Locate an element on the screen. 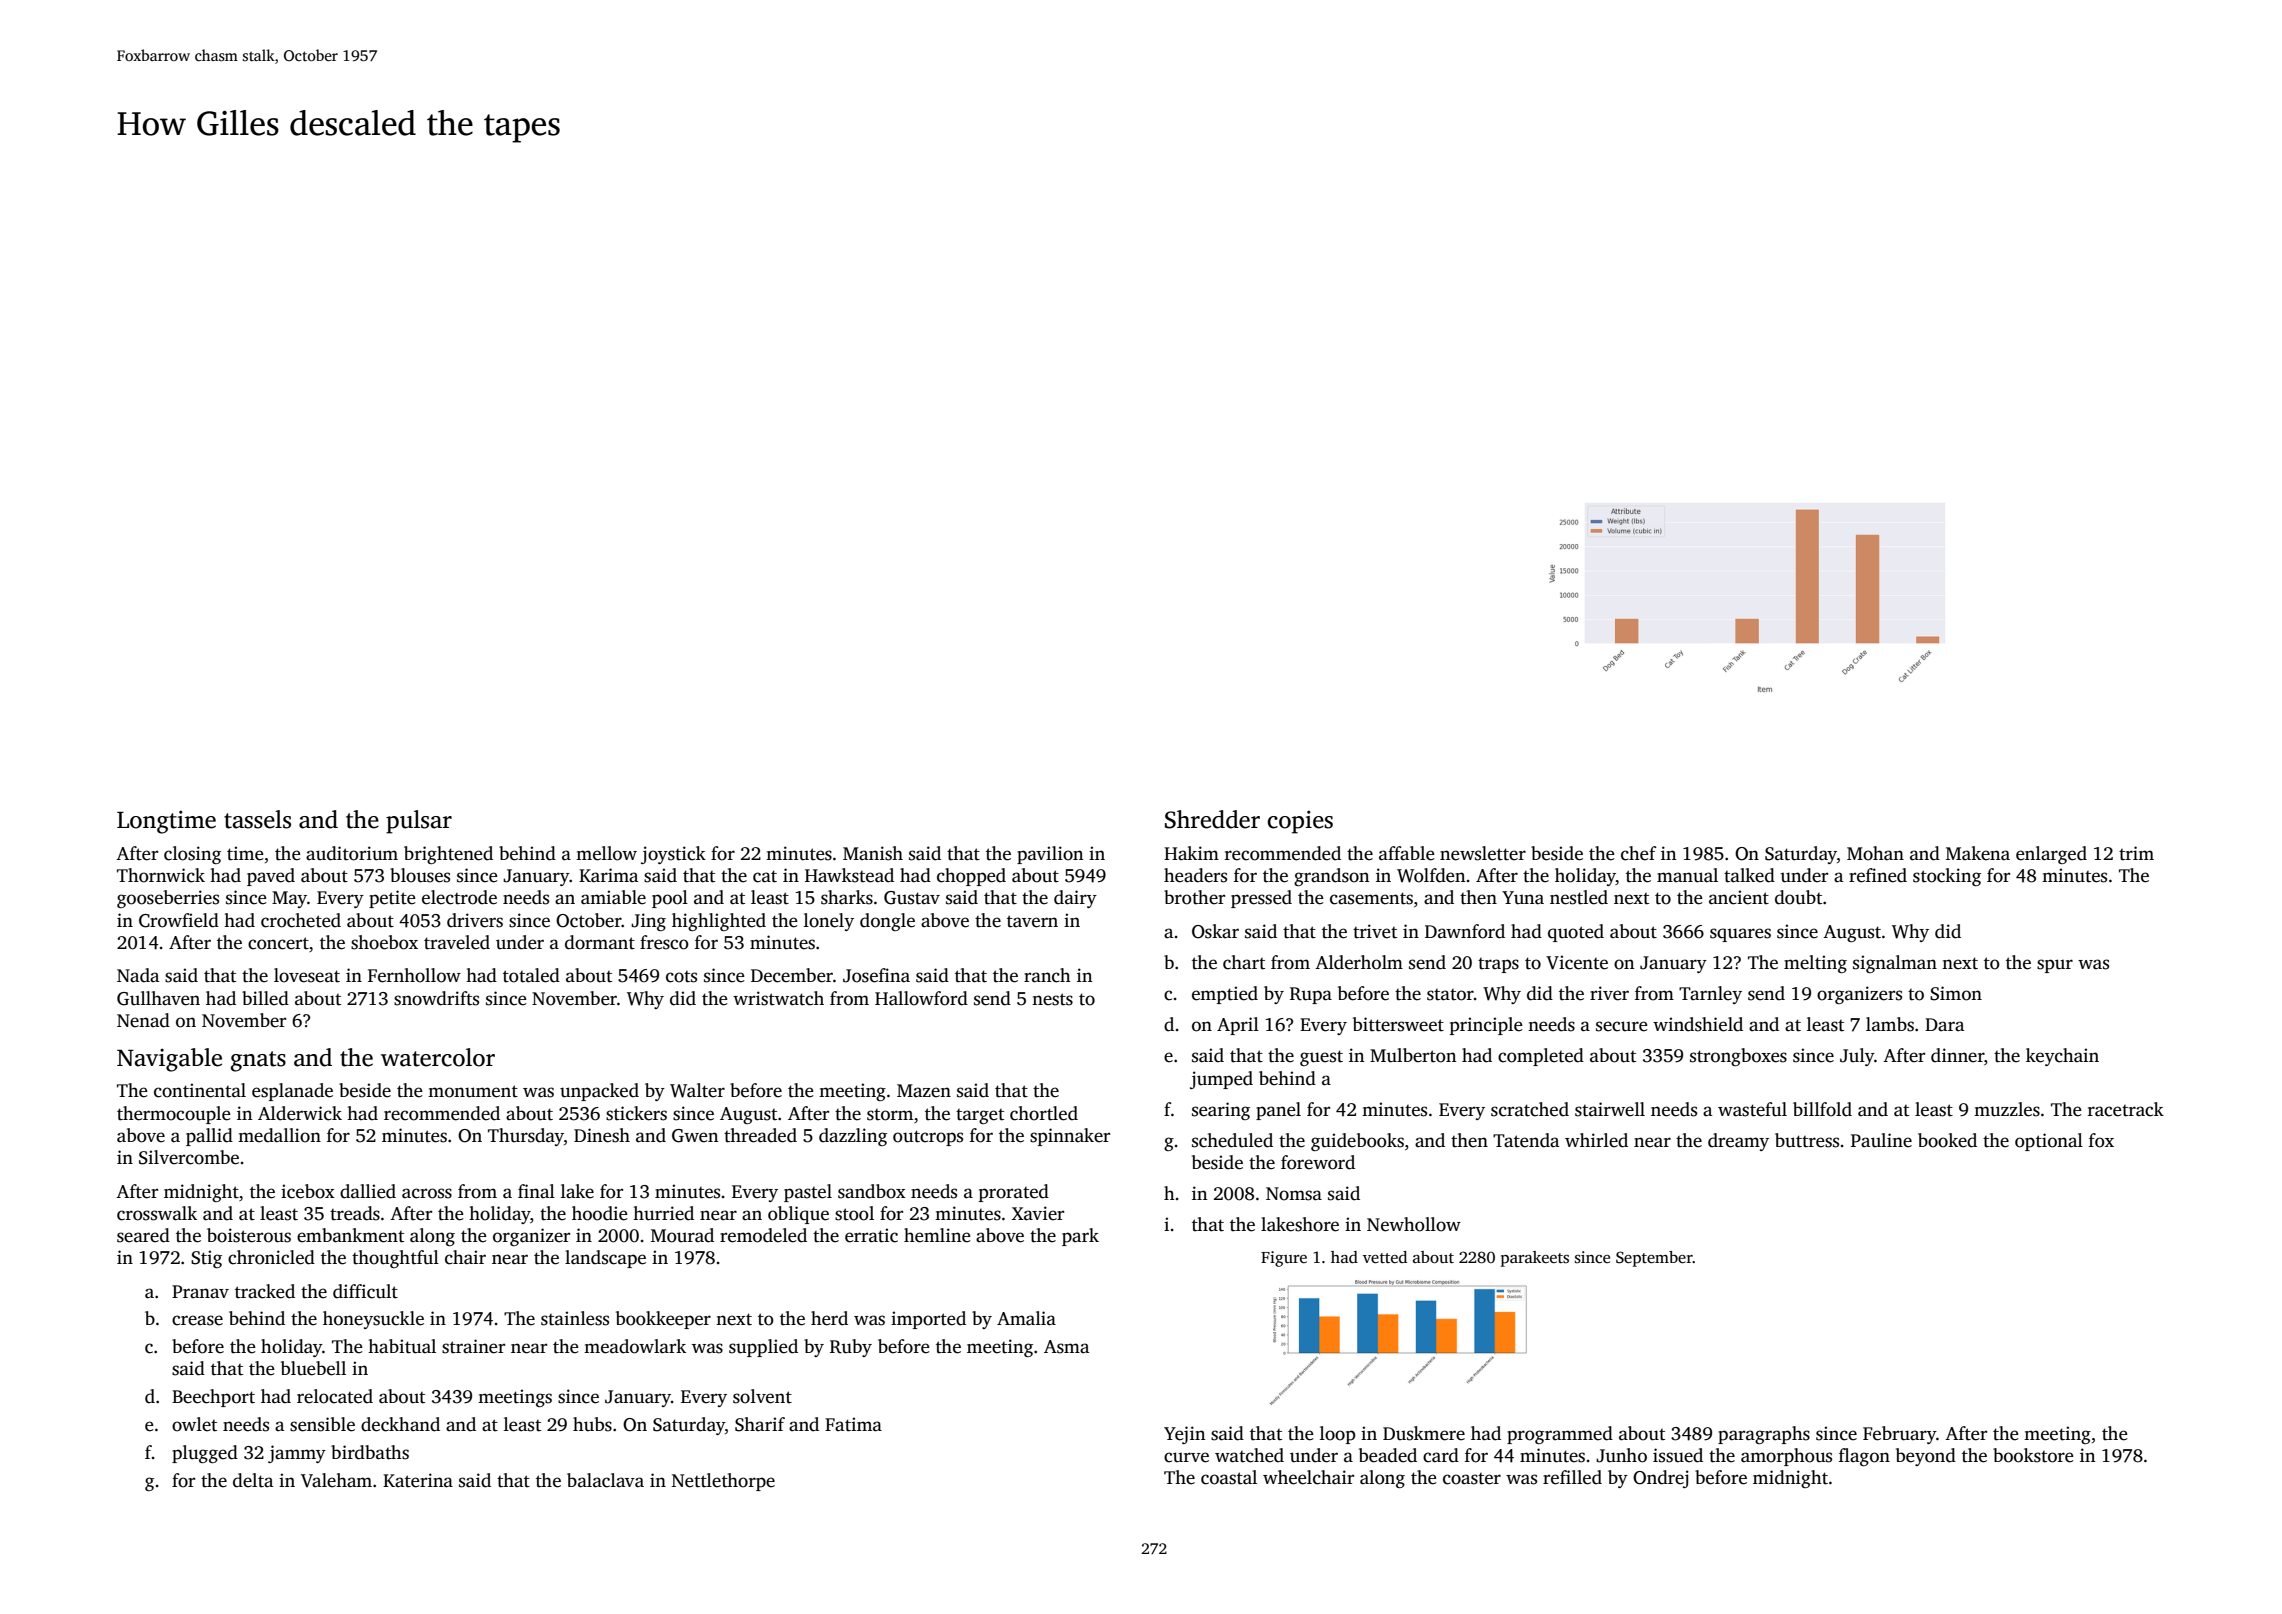  Nettlethorpe is located at coordinates (723, 1482).
